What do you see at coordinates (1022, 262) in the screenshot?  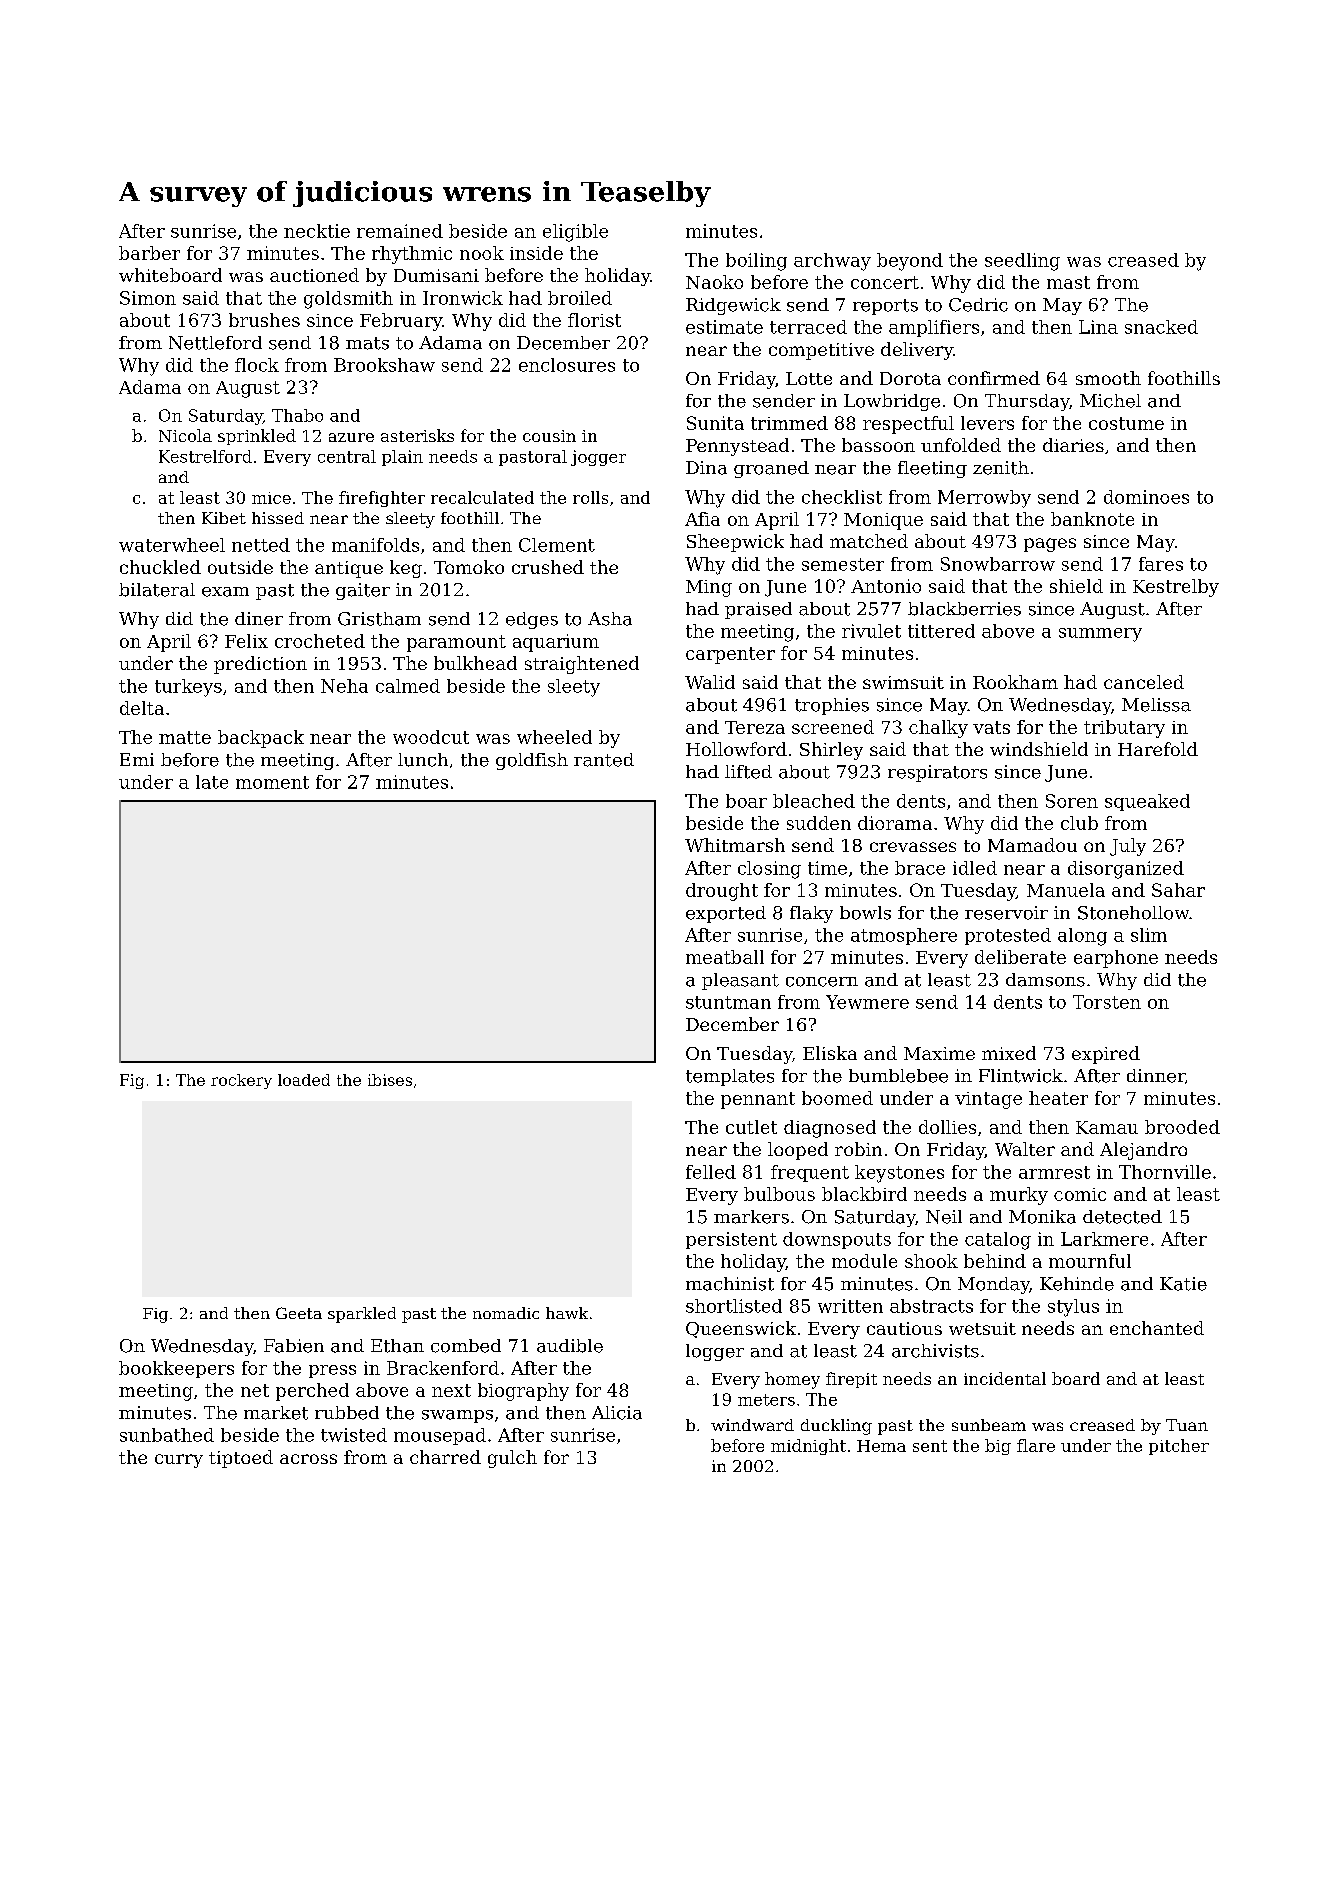 I see `seedling` at bounding box center [1022, 262].
